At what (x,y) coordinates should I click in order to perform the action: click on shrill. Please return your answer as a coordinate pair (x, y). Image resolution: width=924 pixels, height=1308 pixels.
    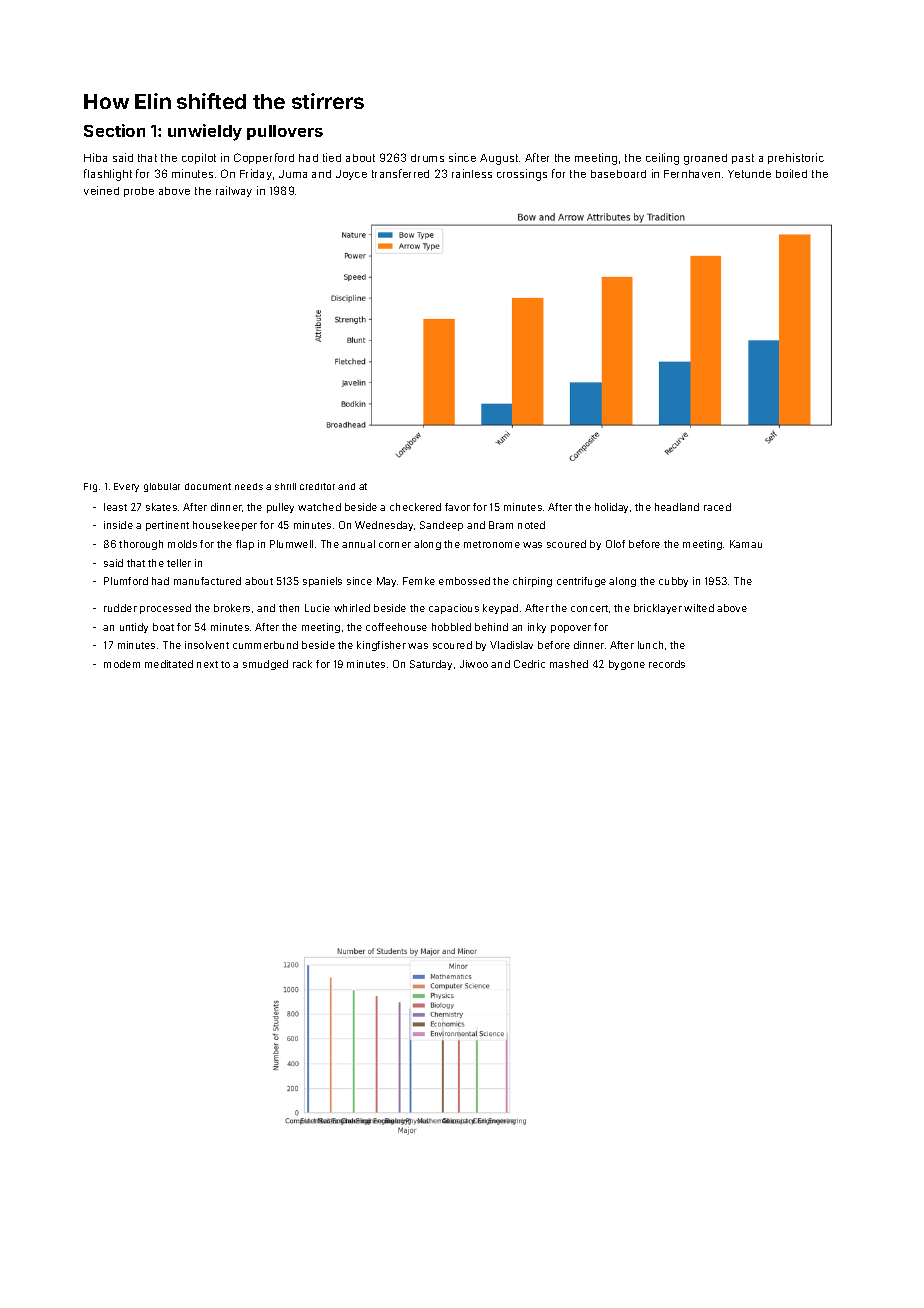
    Looking at the image, I should click on (285, 486).
